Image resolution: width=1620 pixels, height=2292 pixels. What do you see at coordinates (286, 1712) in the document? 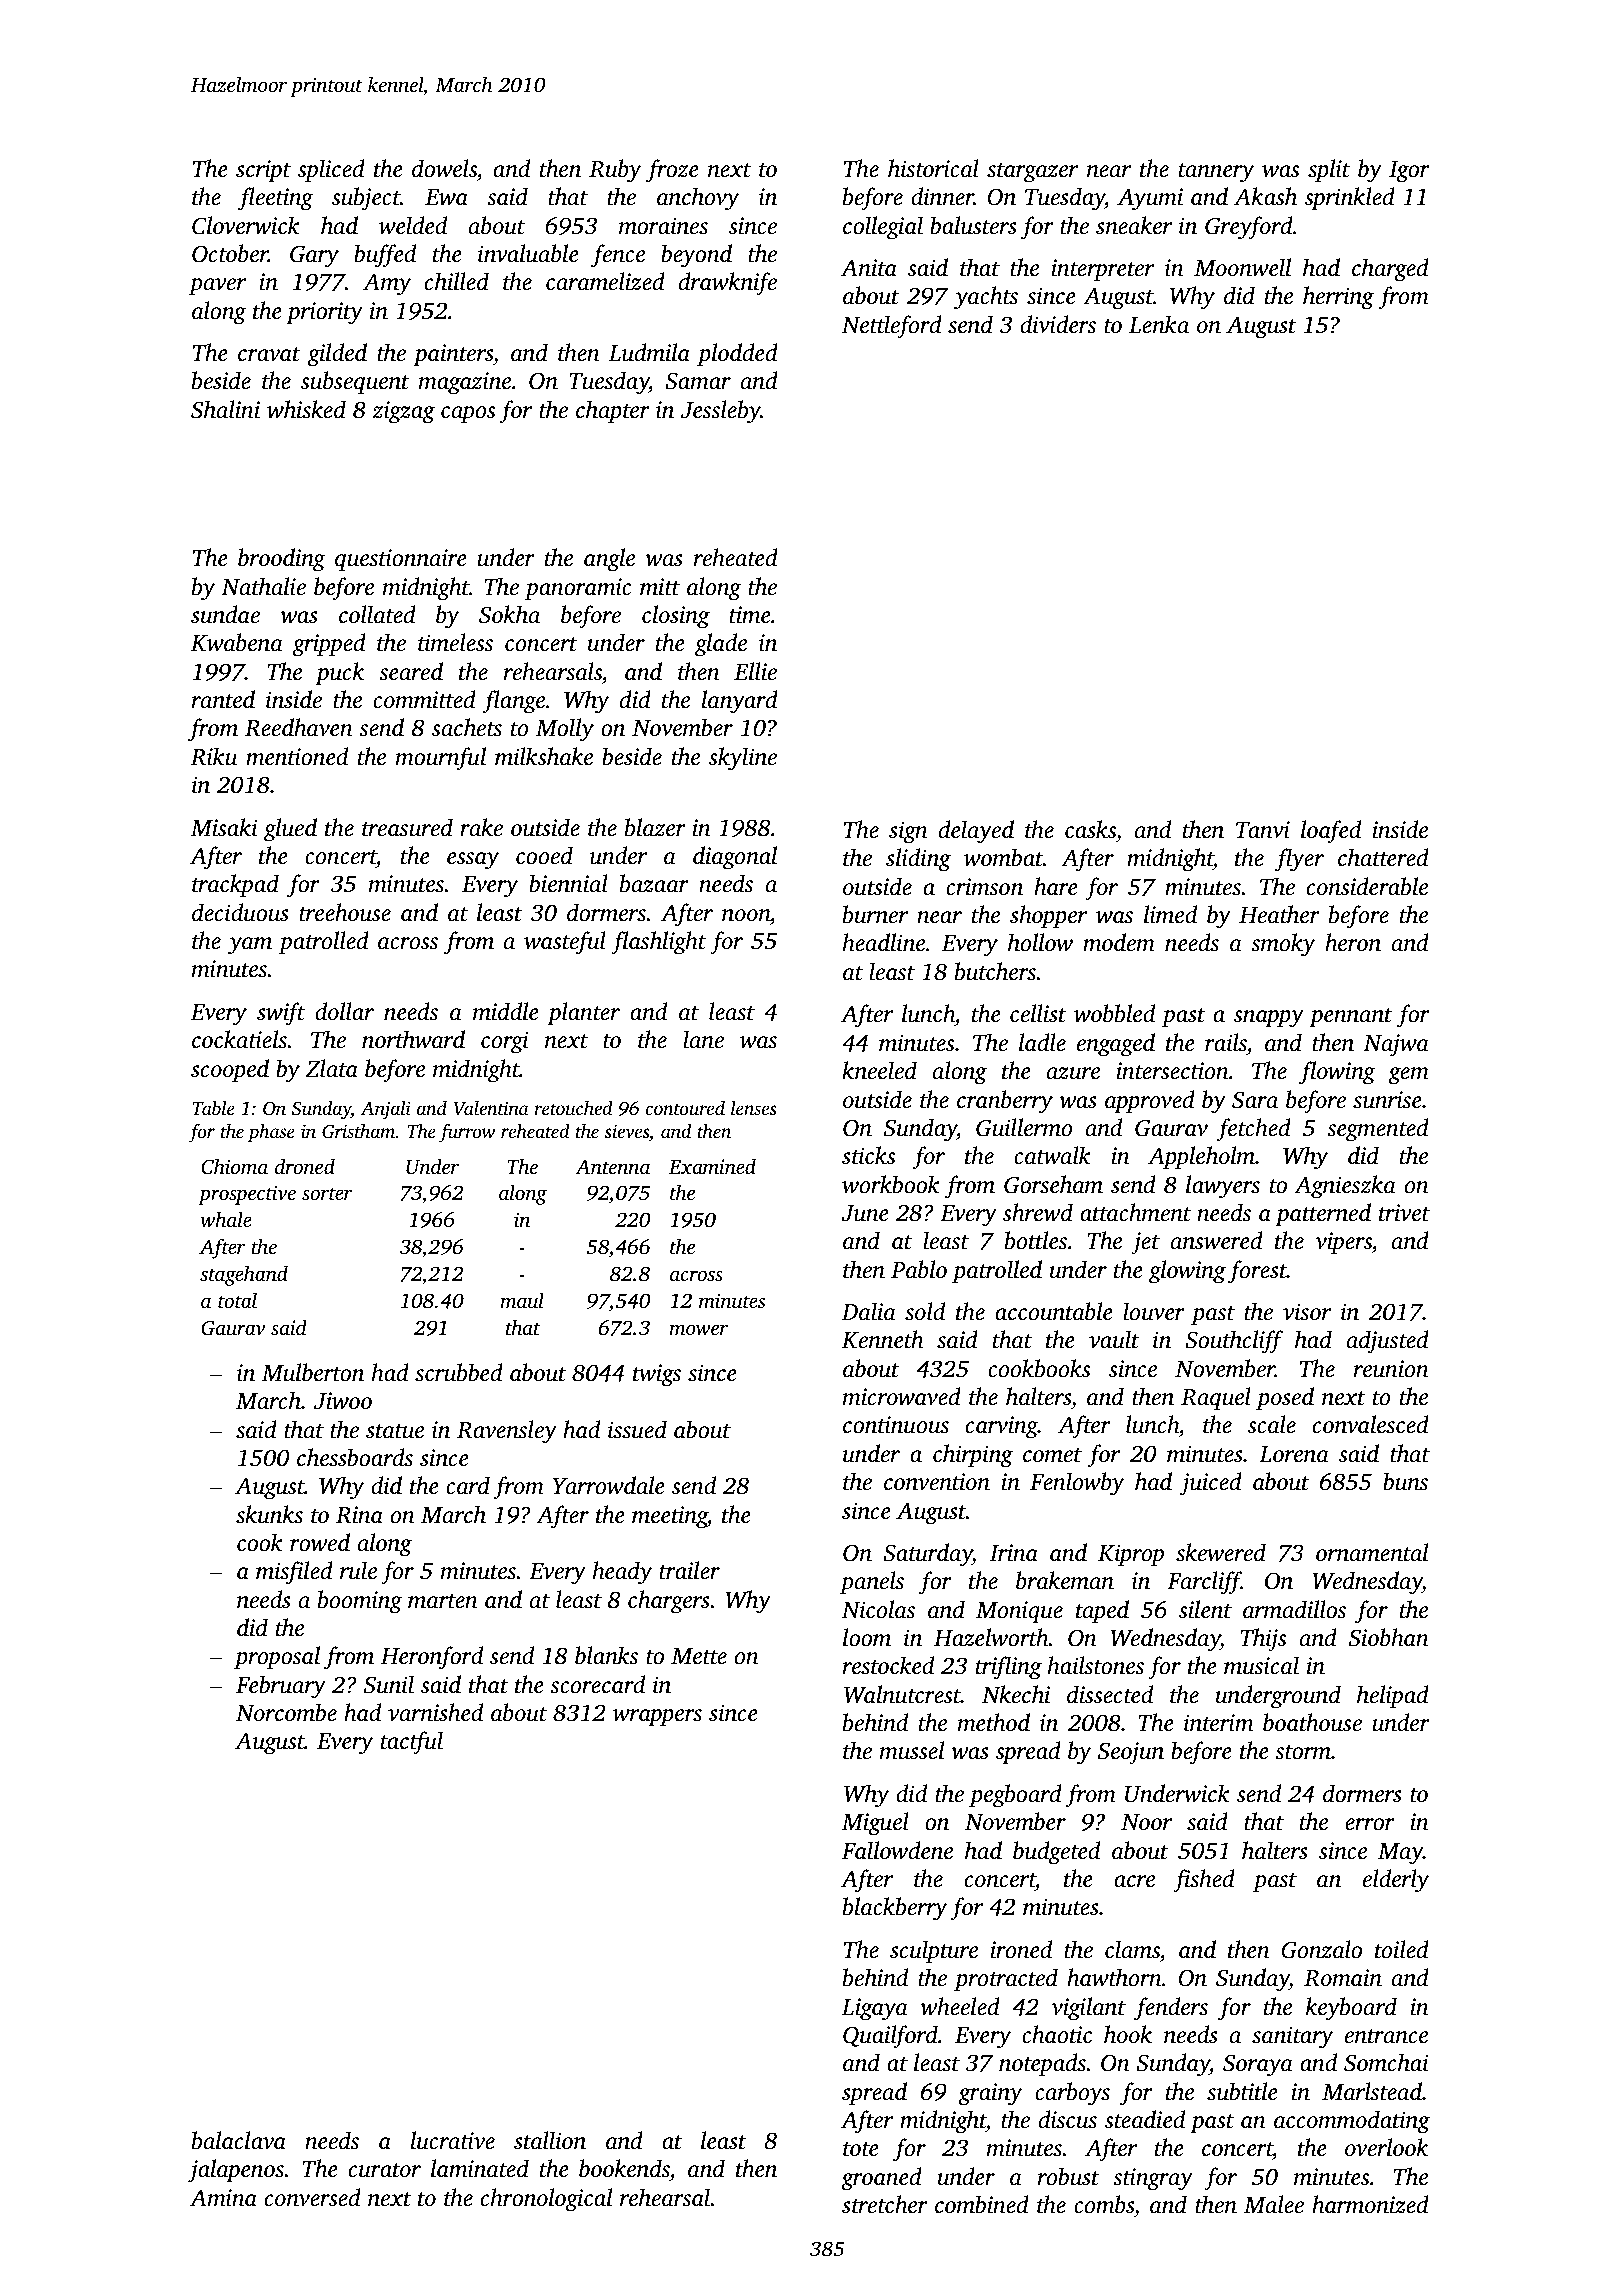
I see `Norcombe` at bounding box center [286, 1712].
